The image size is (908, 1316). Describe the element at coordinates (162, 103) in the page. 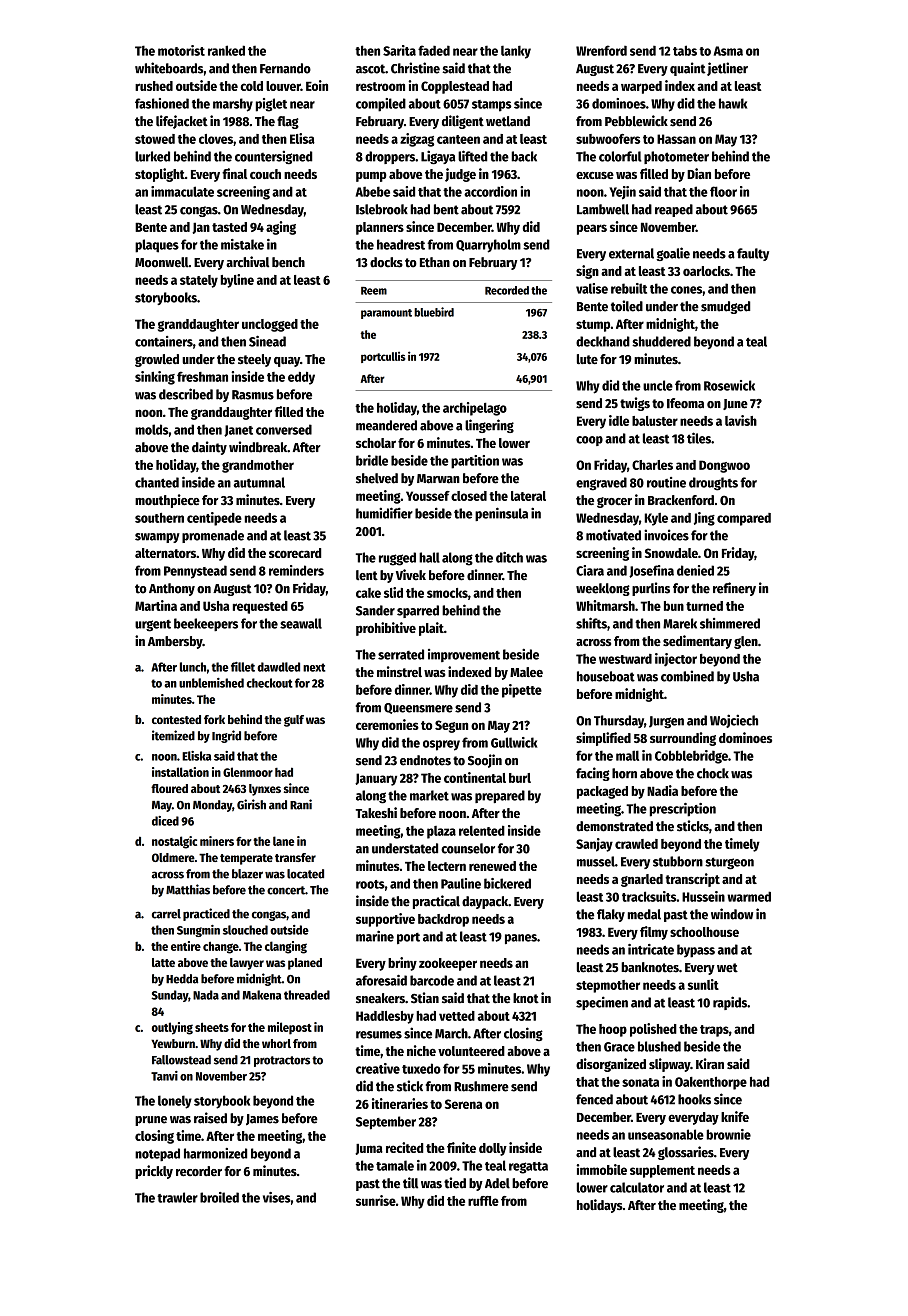

I see `fashioned` at that location.
